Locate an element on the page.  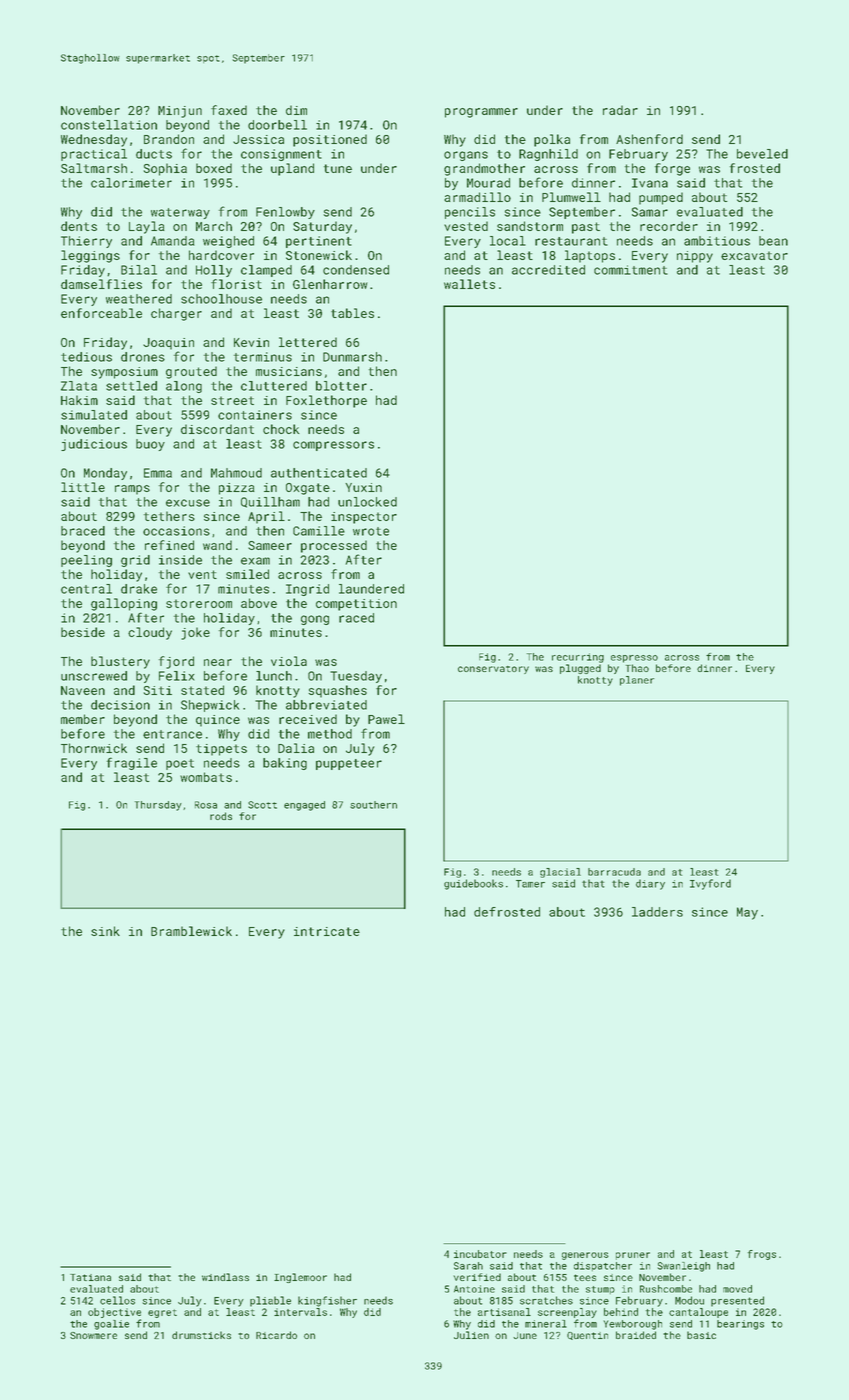
Pawel is located at coordinates (386, 719).
